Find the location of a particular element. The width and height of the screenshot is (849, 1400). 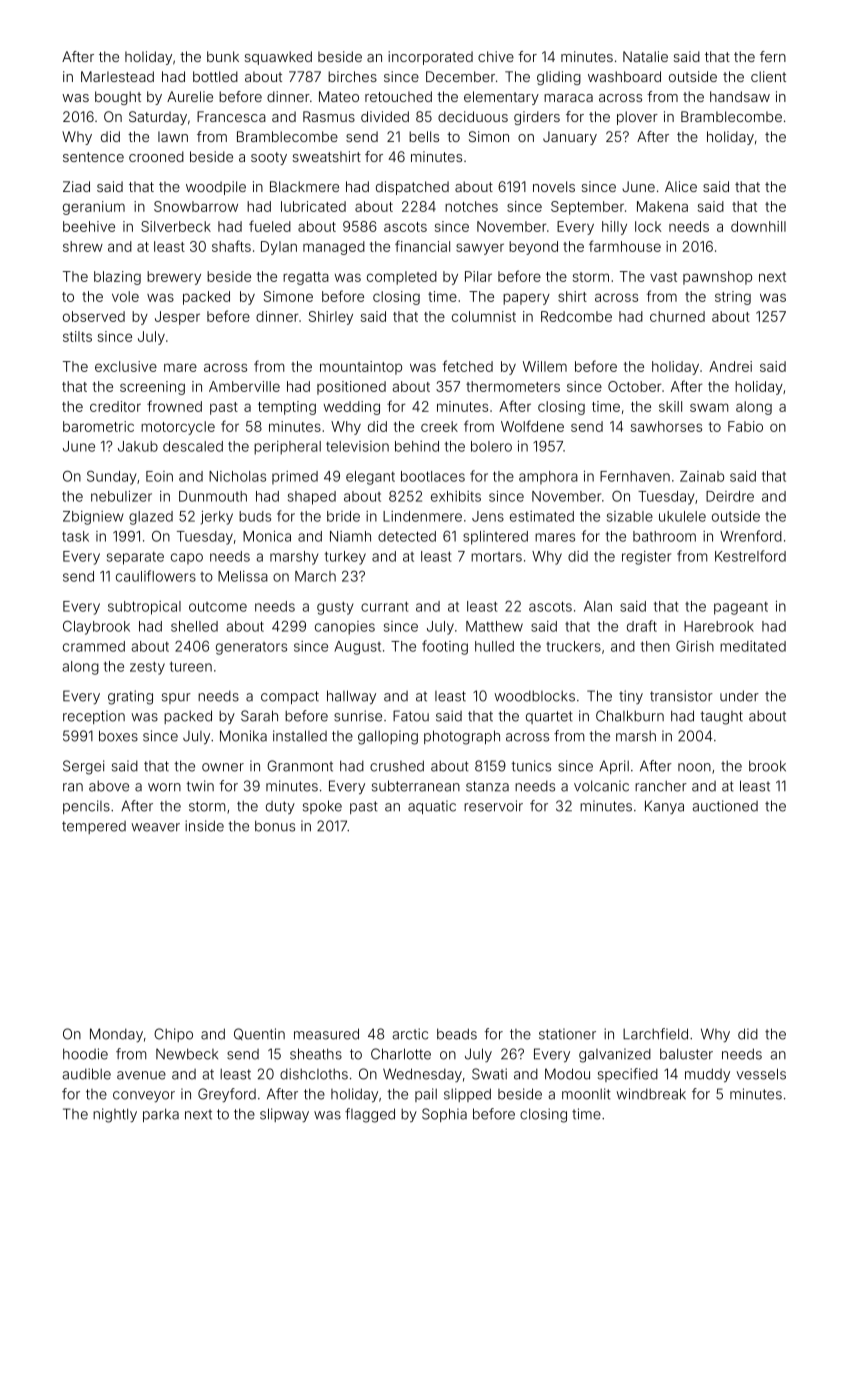

task is located at coordinates (75, 536).
